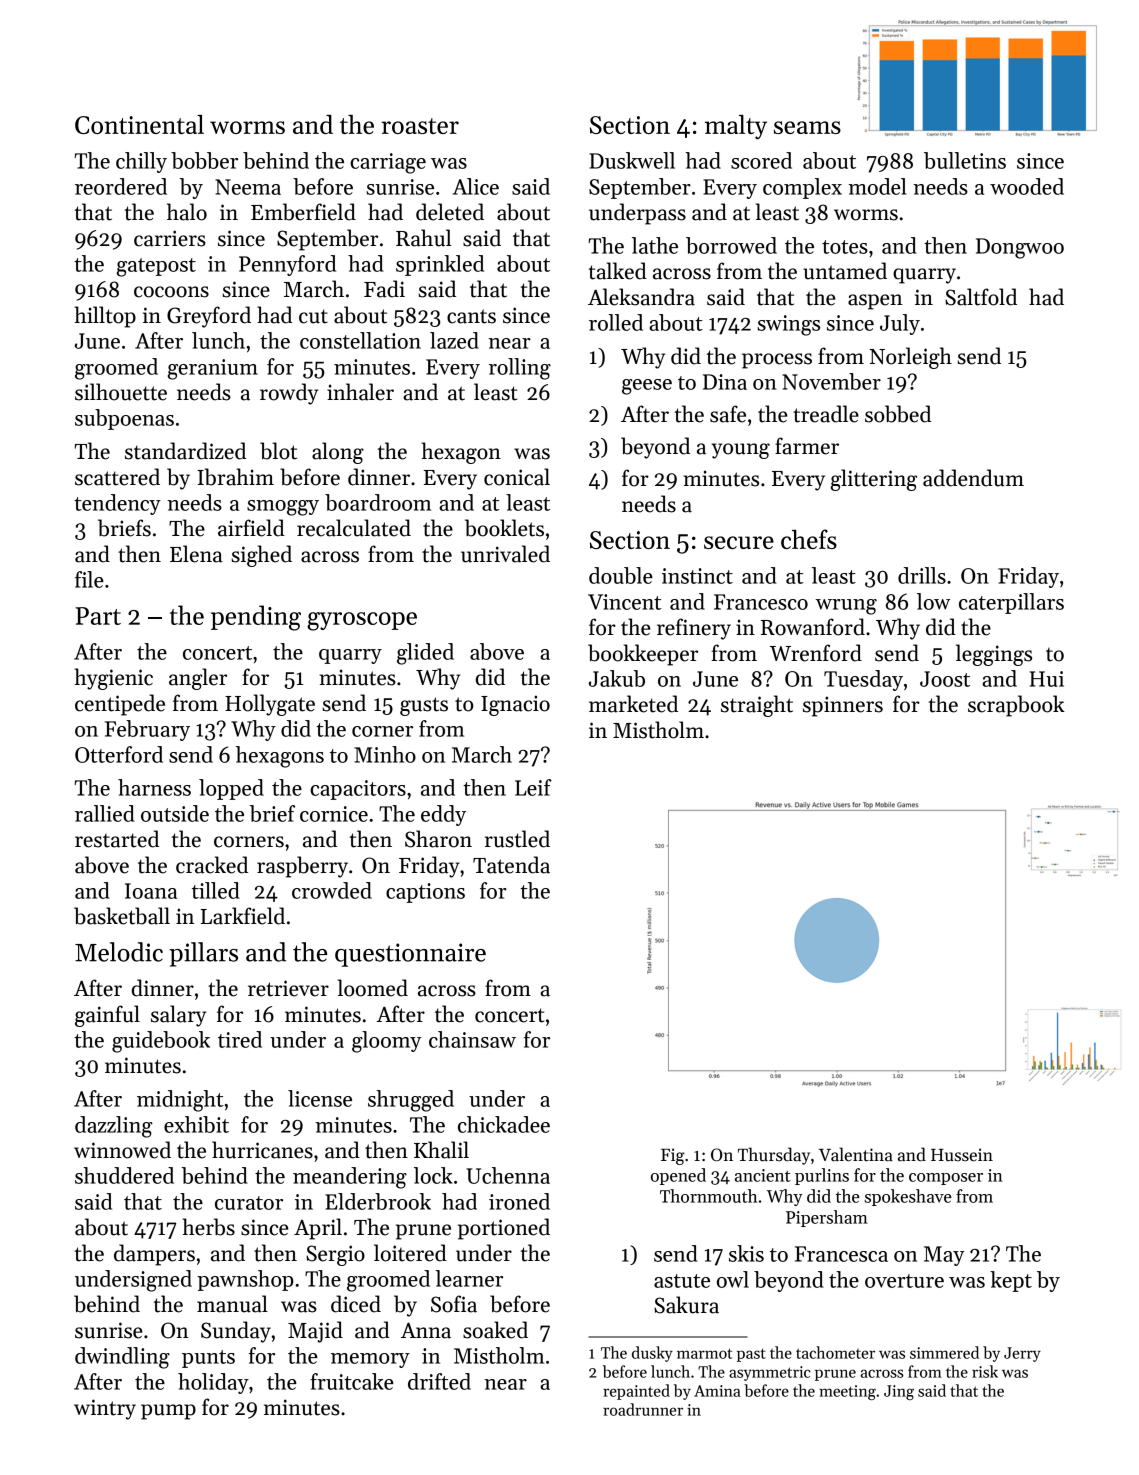 The height and width of the screenshot is (1475, 1139). I want to click on file, so click(89, 579).
